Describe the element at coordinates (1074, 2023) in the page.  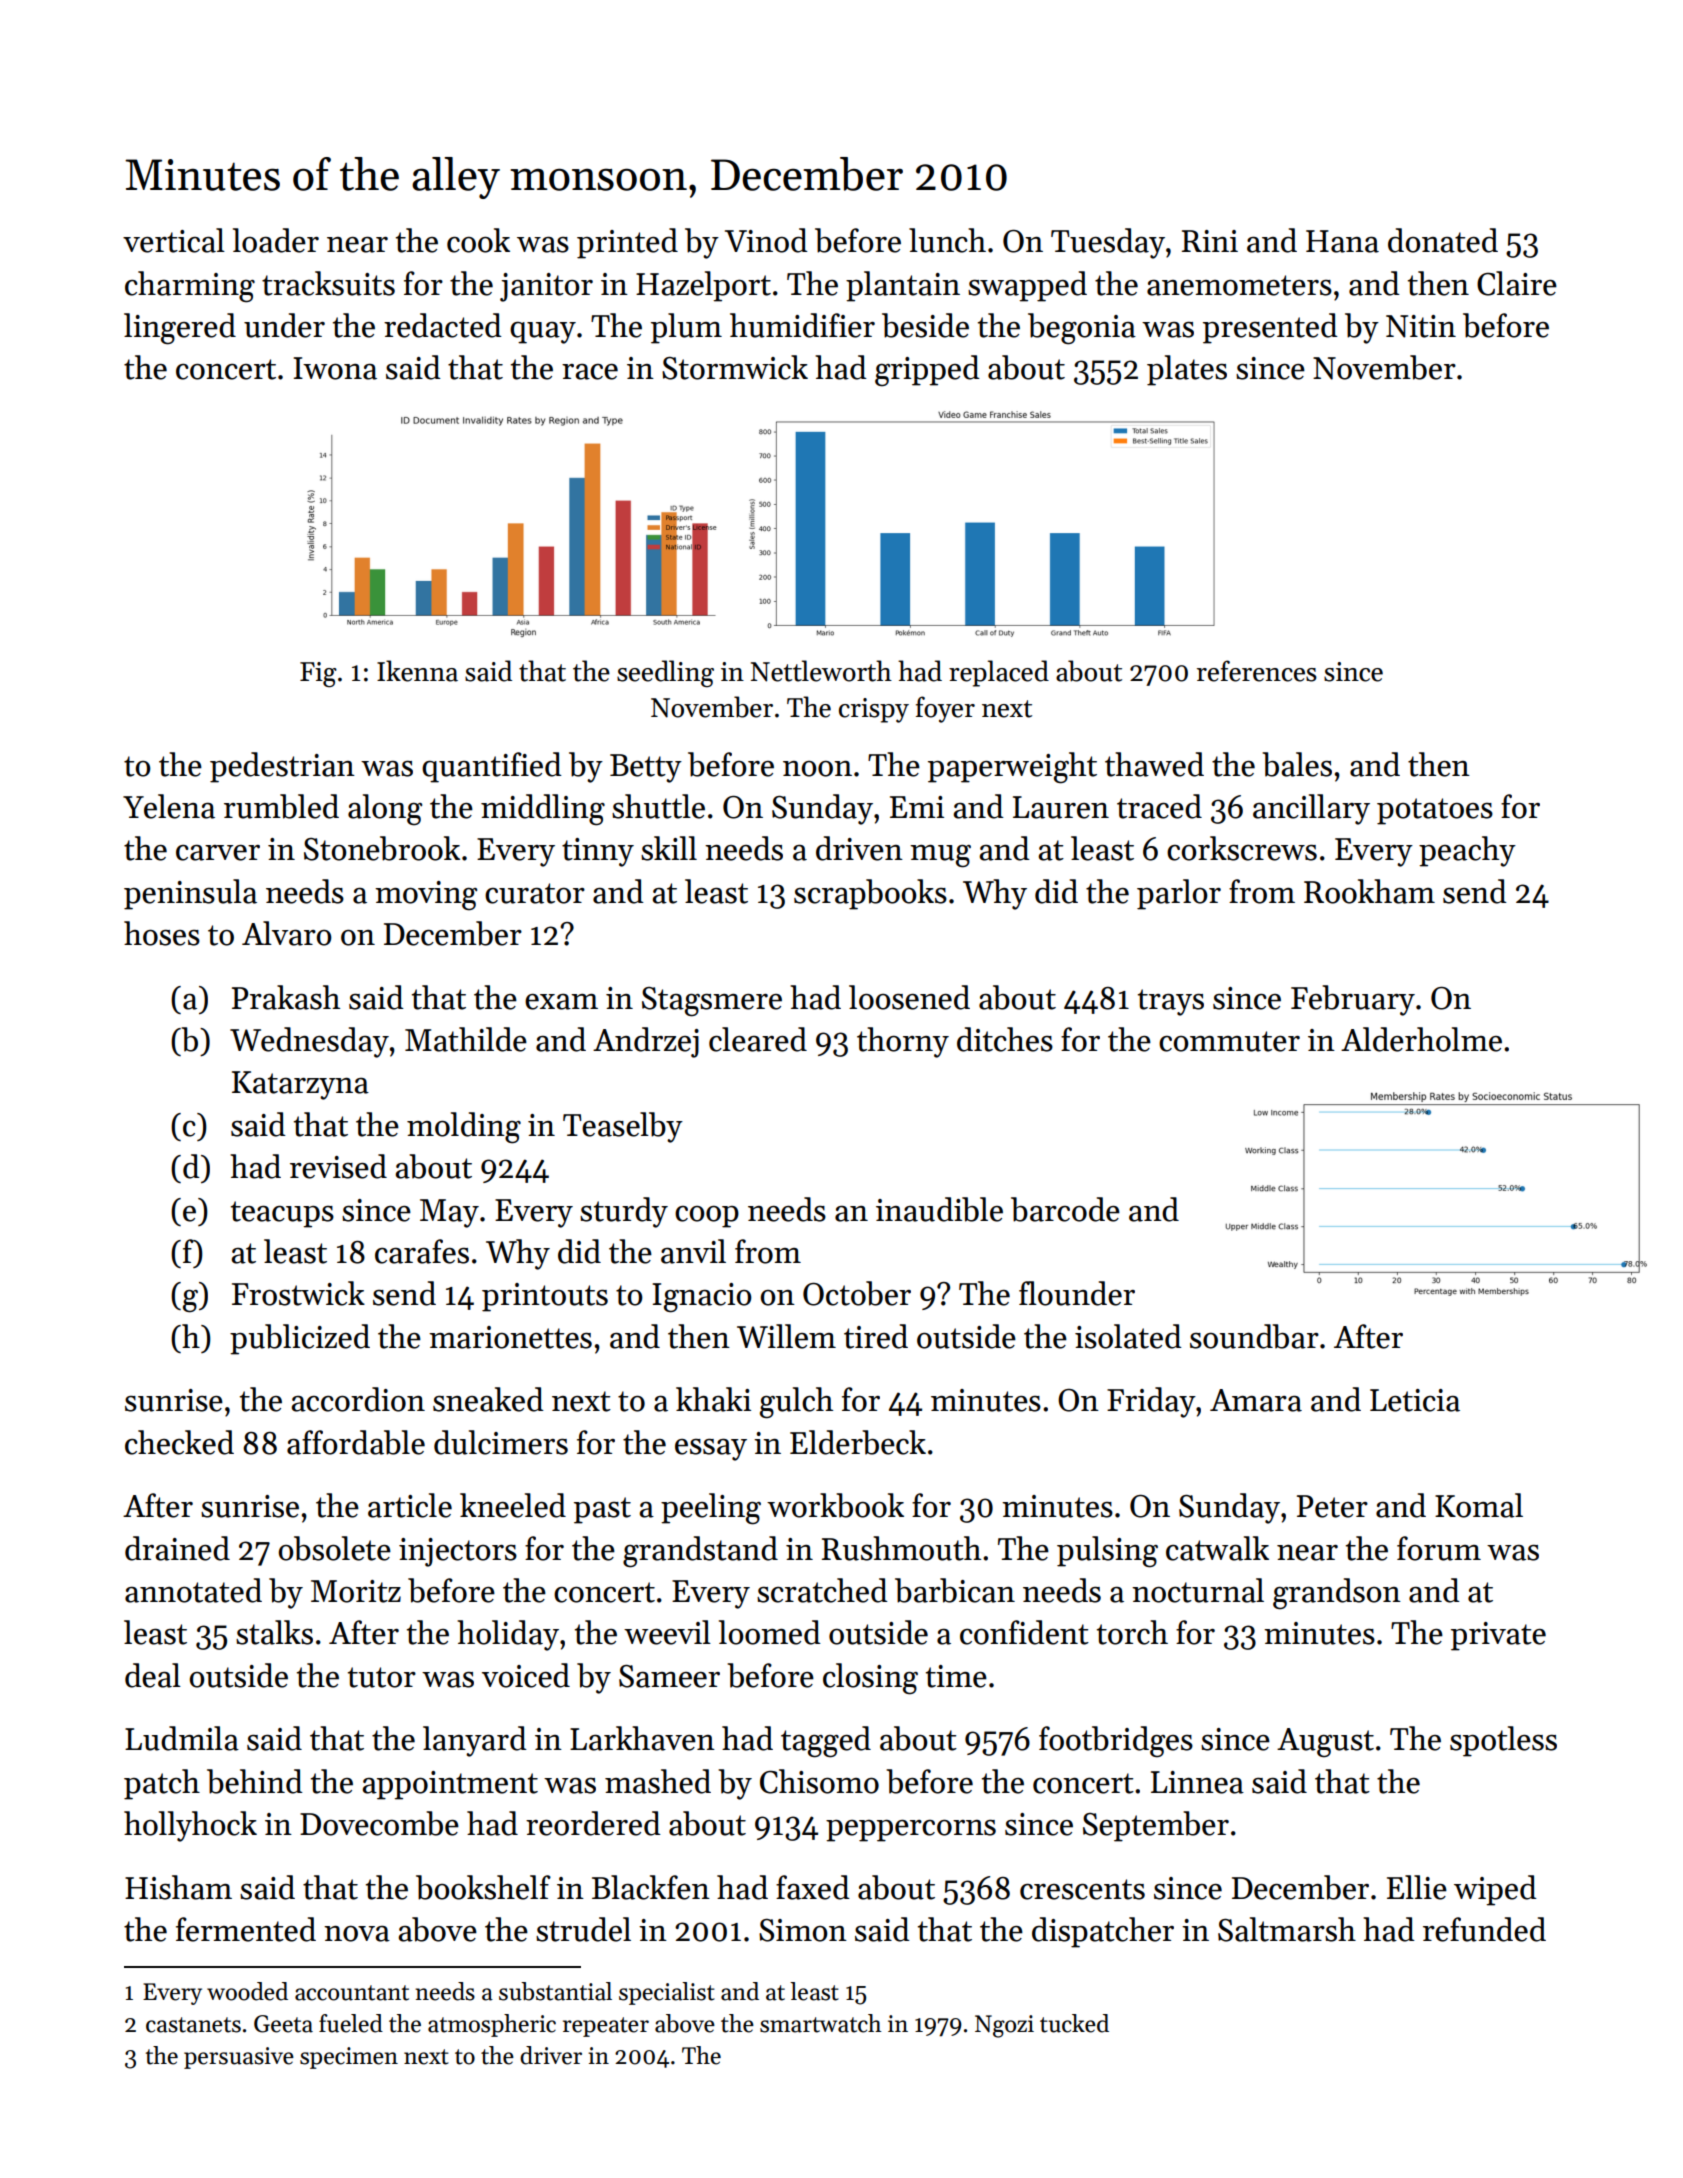
I see `tucked` at that location.
